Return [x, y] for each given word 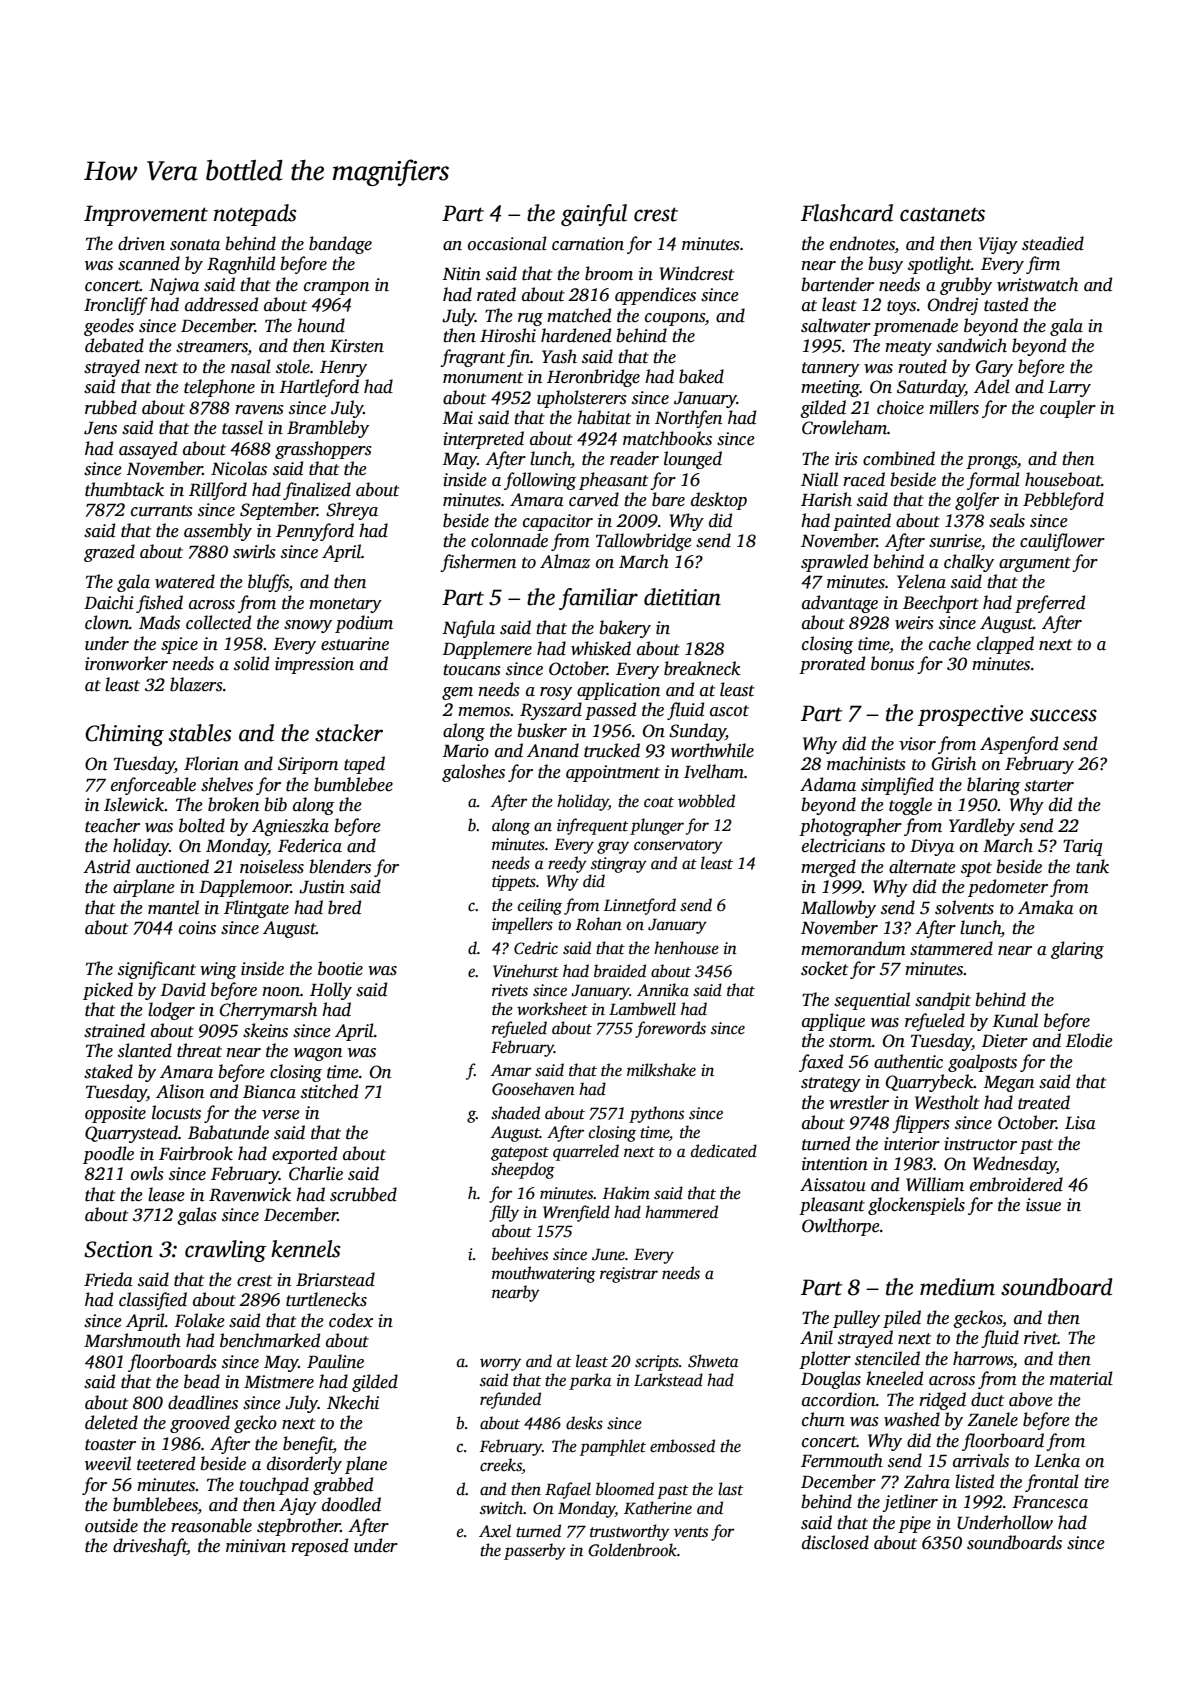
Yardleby [982, 827]
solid [251, 663]
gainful [594, 215]
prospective [970, 715]
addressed [221, 304]
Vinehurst [526, 971]
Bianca [269, 1092]
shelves [227, 784]
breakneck [702, 668]
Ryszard [551, 711]
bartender [837, 284]
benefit [308, 1445]
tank [1092, 866]
